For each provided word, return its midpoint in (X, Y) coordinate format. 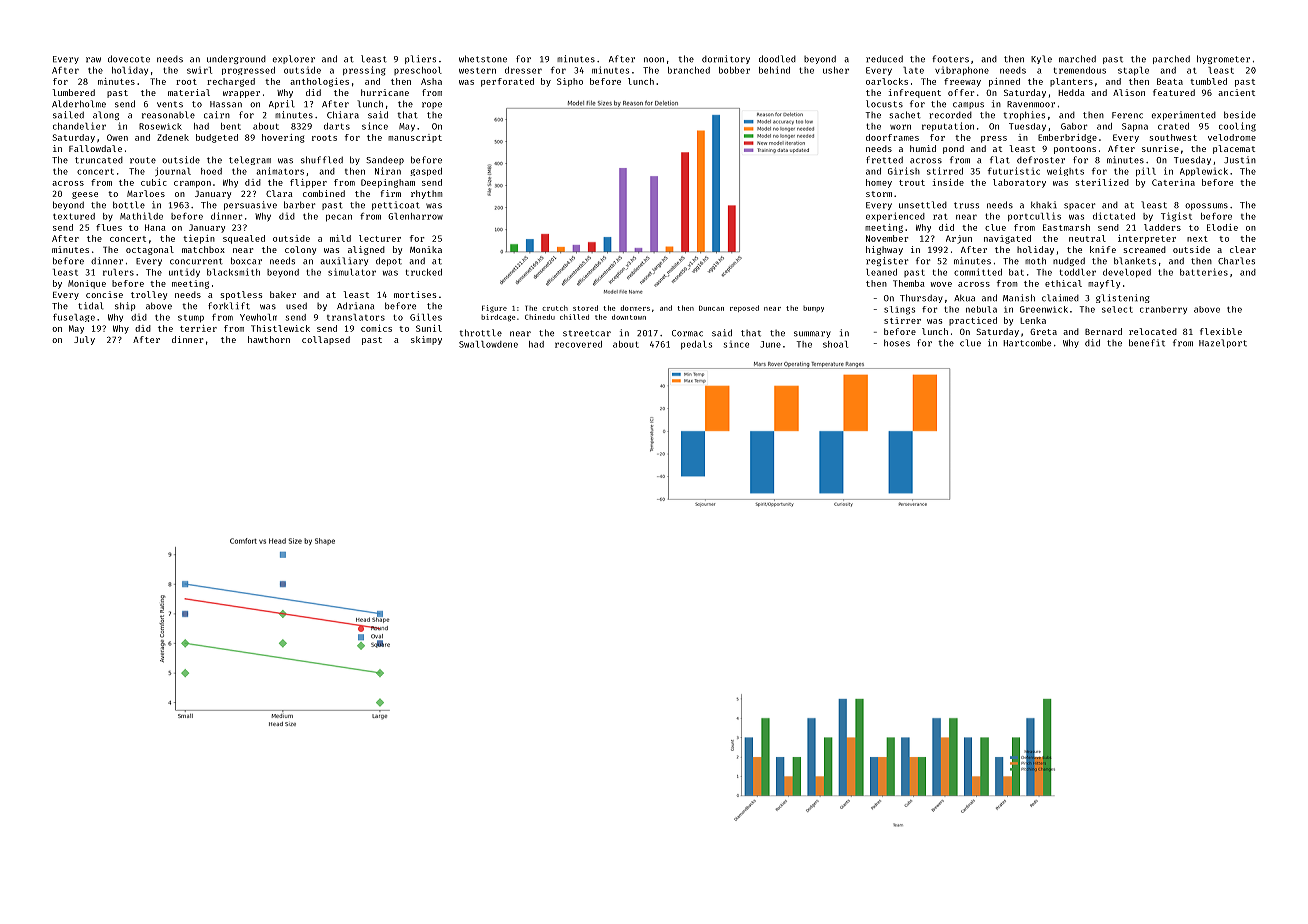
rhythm (426, 194)
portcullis (1034, 216)
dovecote (129, 59)
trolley (149, 295)
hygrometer (1223, 59)
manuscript (415, 138)
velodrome (1232, 137)
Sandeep (385, 160)
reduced (884, 59)
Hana (155, 227)
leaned (881, 272)
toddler (1077, 272)
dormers (635, 308)
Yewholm (258, 317)
